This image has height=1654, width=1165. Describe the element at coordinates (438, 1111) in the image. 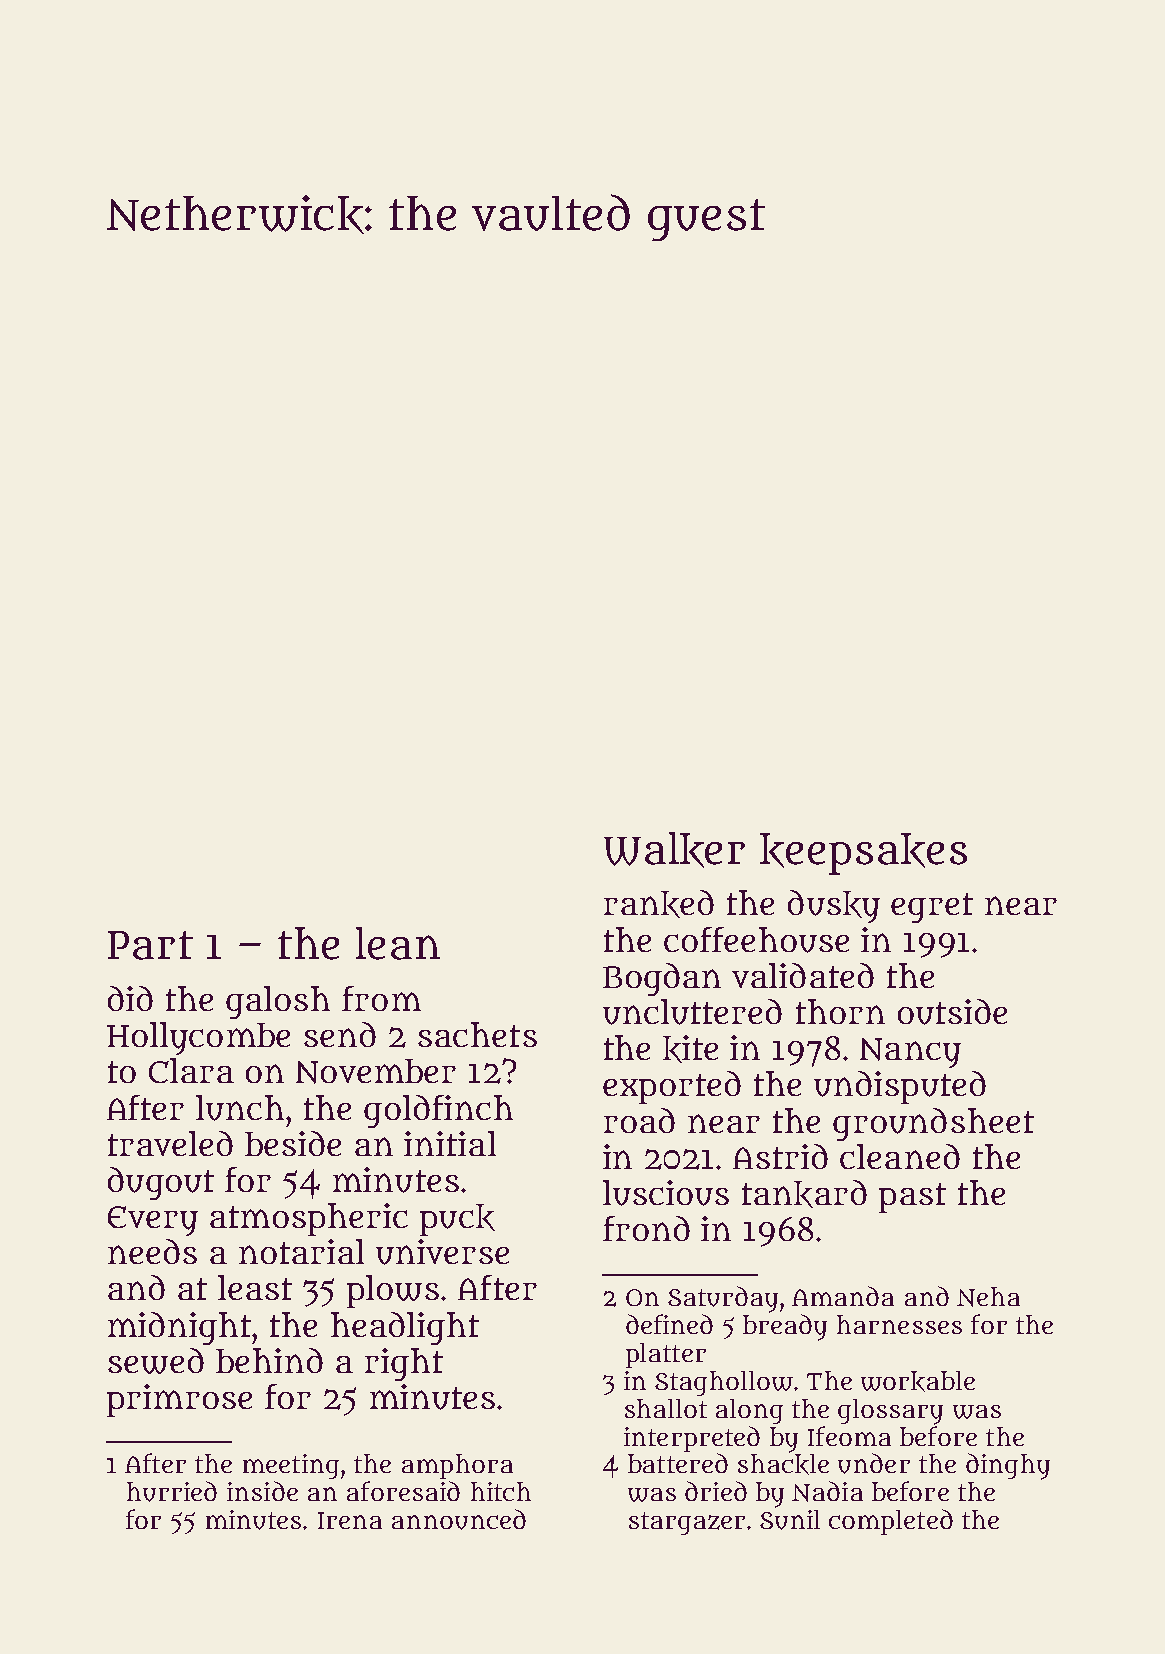

I see `goldfinch` at that location.
